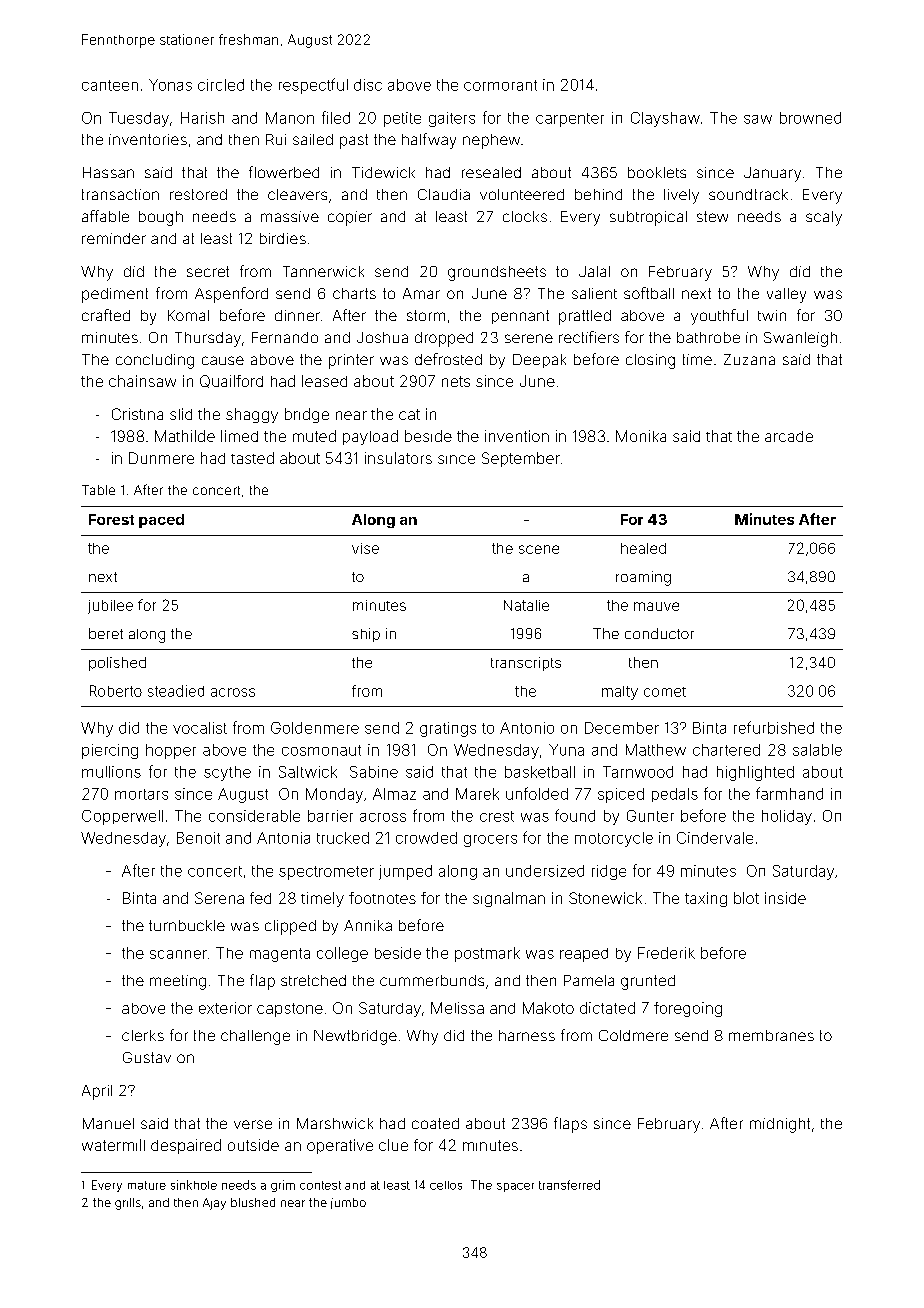  I want to click on watermill, so click(113, 1145).
